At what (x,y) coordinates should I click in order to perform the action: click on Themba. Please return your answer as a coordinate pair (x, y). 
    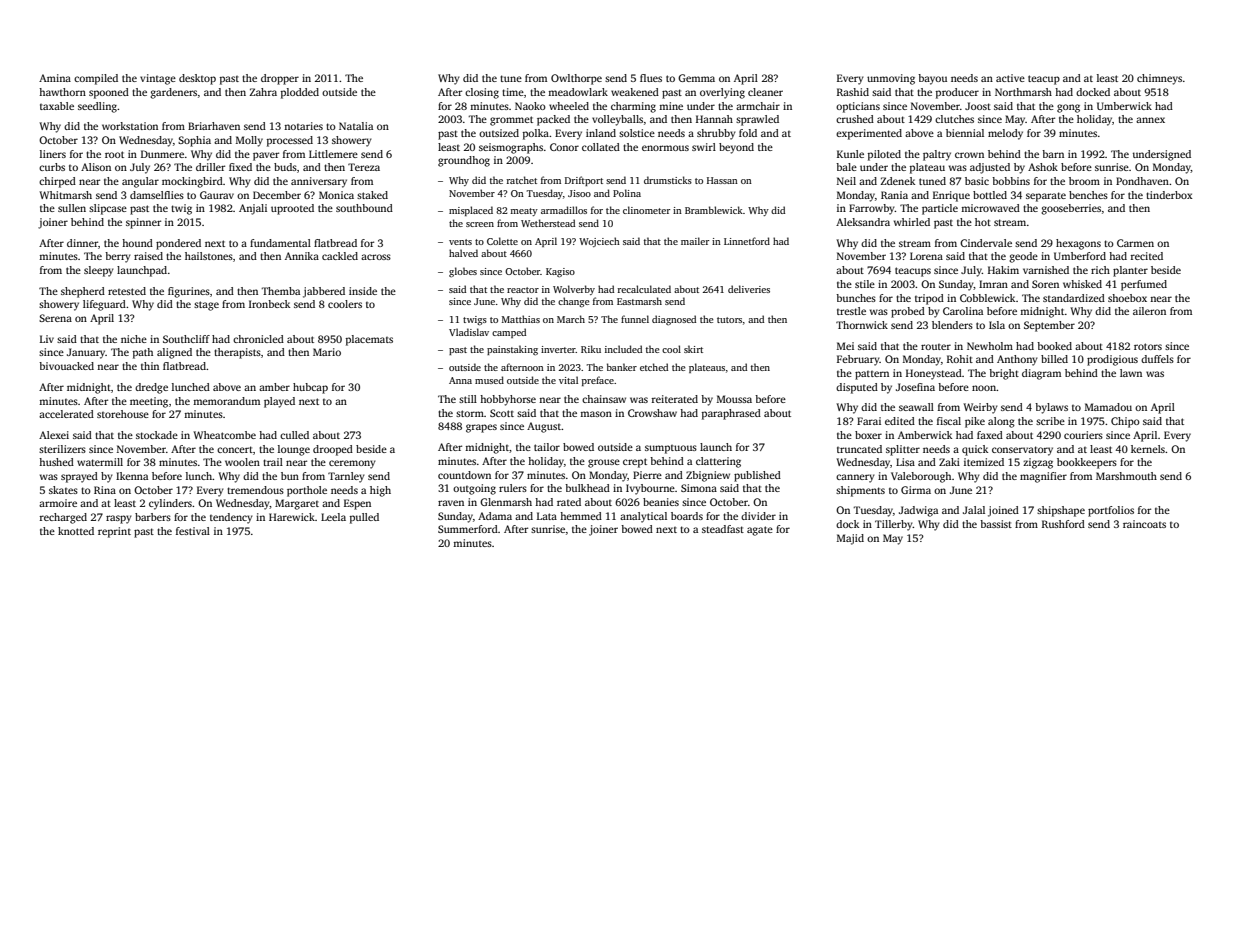
    Looking at the image, I should click on (280, 291).
